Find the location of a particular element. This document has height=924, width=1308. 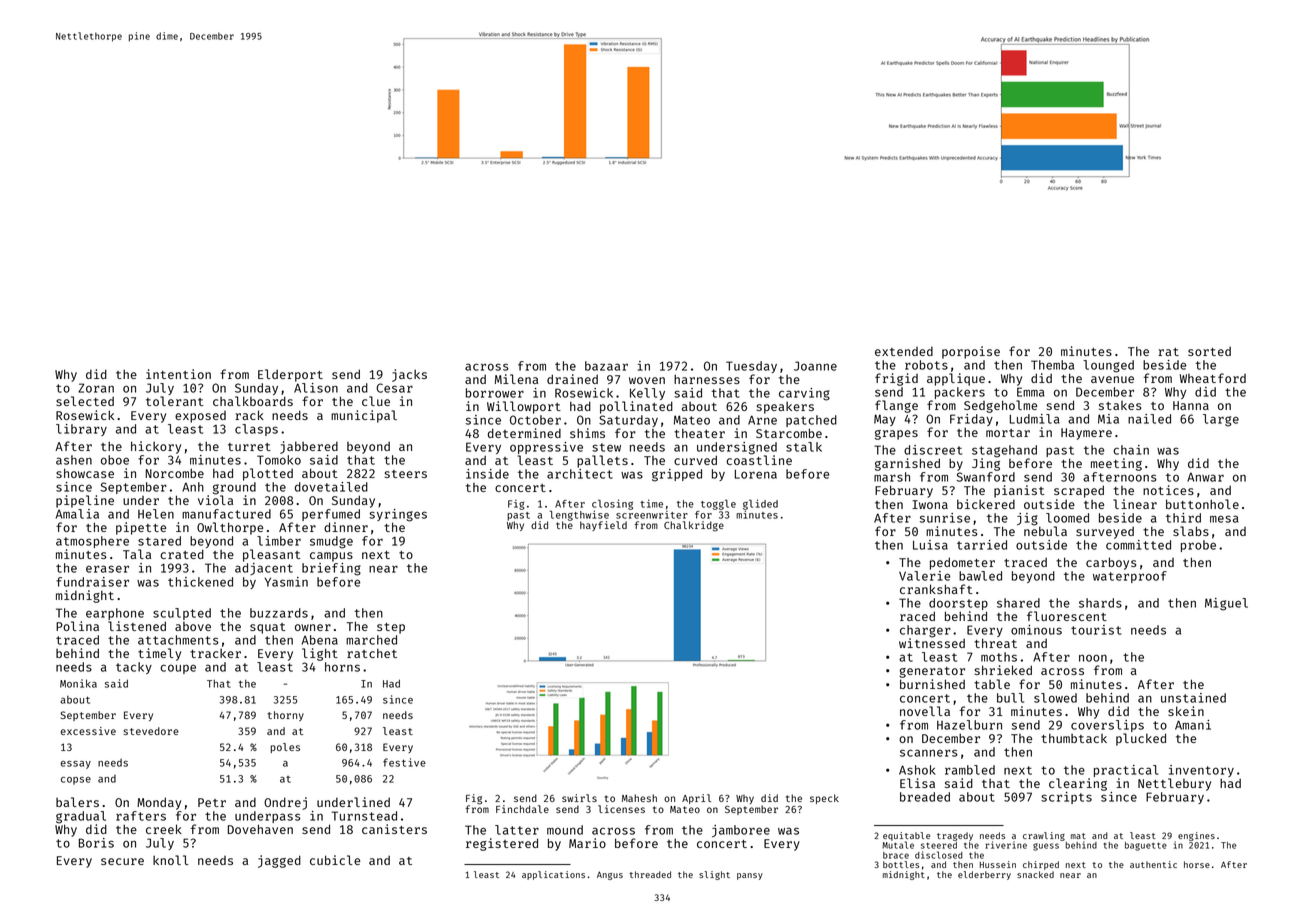

Polina is located at coordinates (77, 626).
